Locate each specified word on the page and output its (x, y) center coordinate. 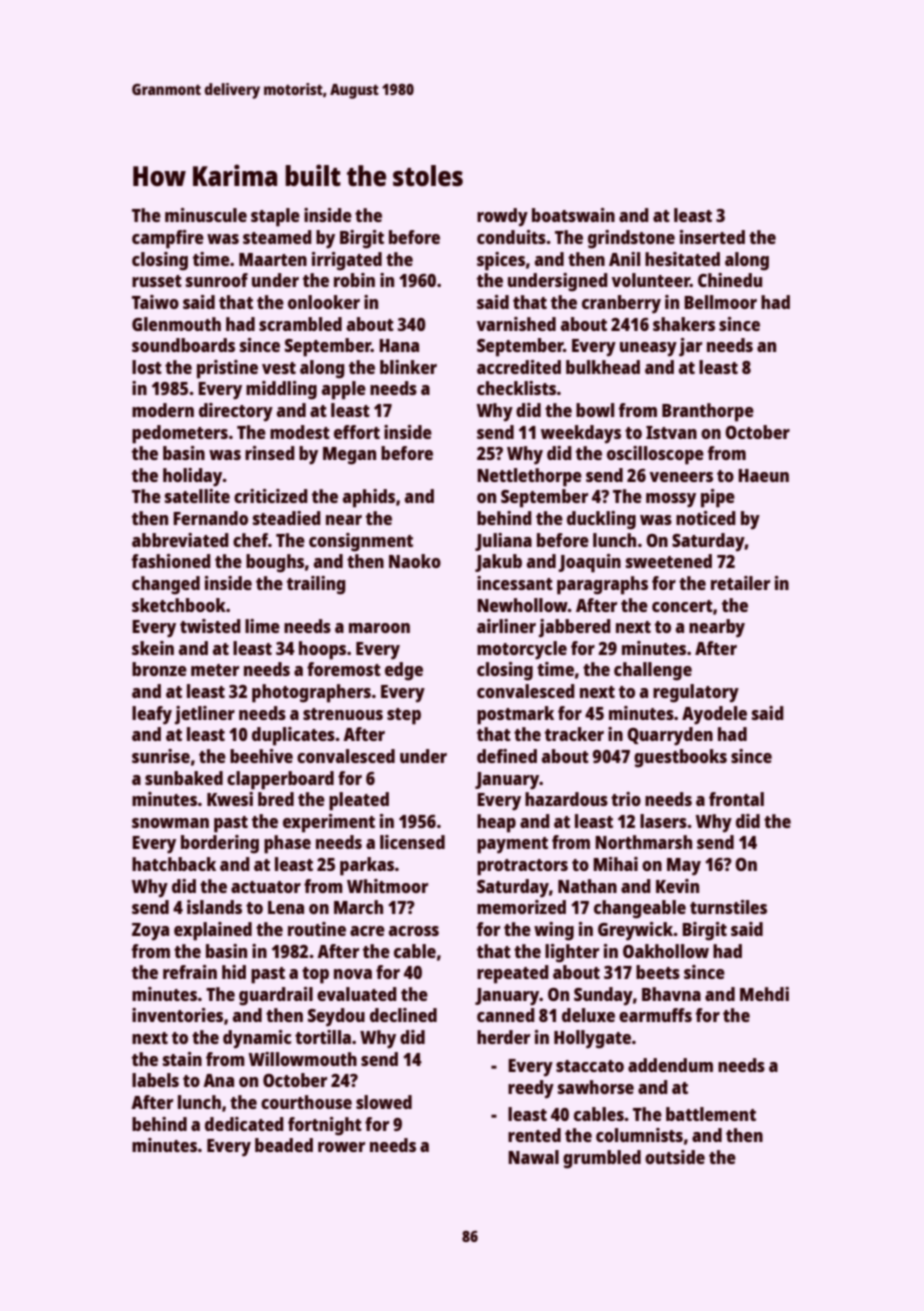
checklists (516, 388)
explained (213, 931)
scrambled (300, 324)
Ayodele (714, 715)
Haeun (763, 475)
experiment (329, 823)
